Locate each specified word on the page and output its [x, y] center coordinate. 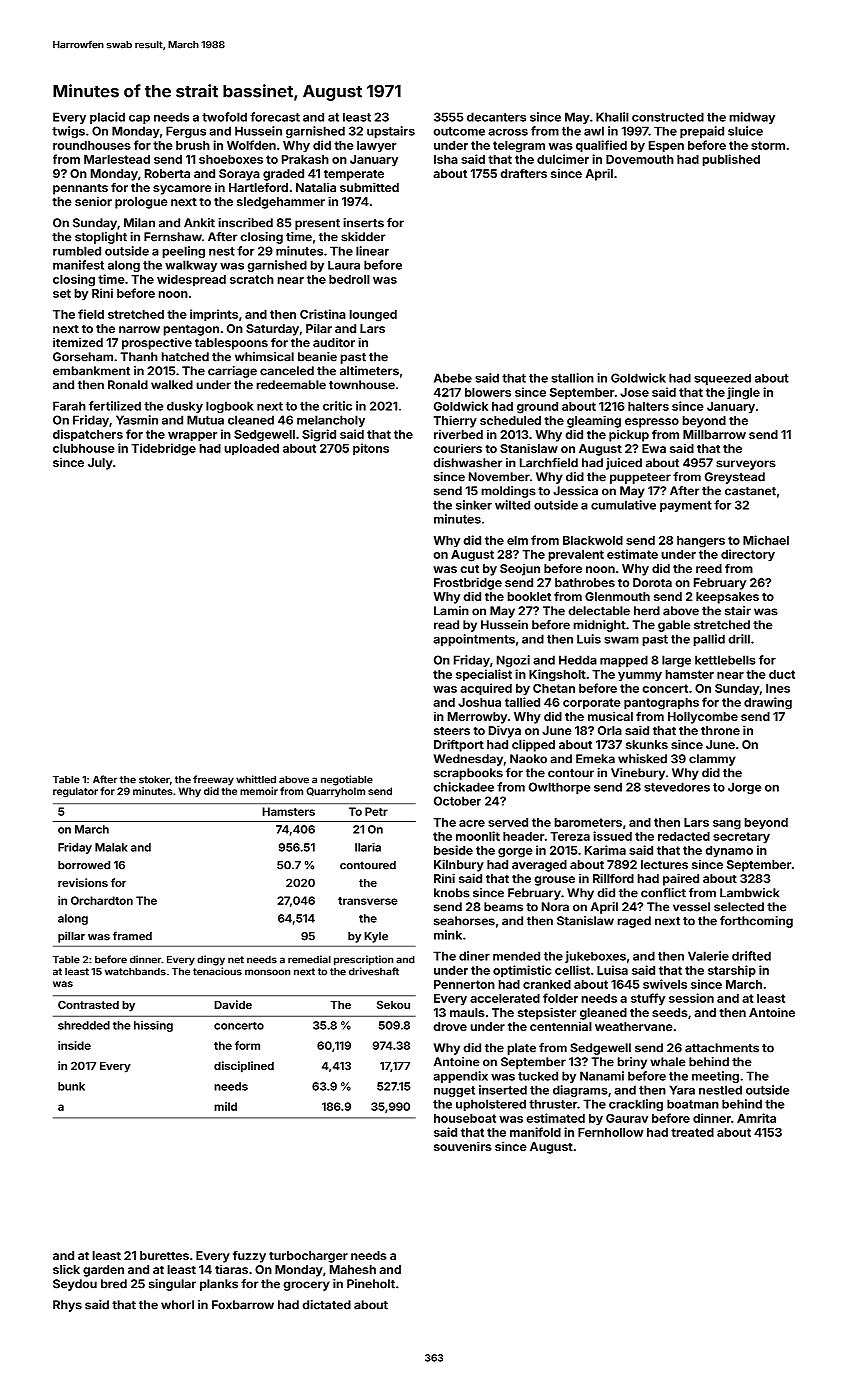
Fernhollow [610, 1132]
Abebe [453, 378]
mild [225, 1106]
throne [720, 730]
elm [517, 540]
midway [752, 118]
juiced [624, 464]
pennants [80, 189]
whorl [177, 1305]
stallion [572, 378]
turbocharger [308, 1257]
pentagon [191, 330]
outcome [459, 131]
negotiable [347, 780]
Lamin [451, 611]
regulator [75, 792]
